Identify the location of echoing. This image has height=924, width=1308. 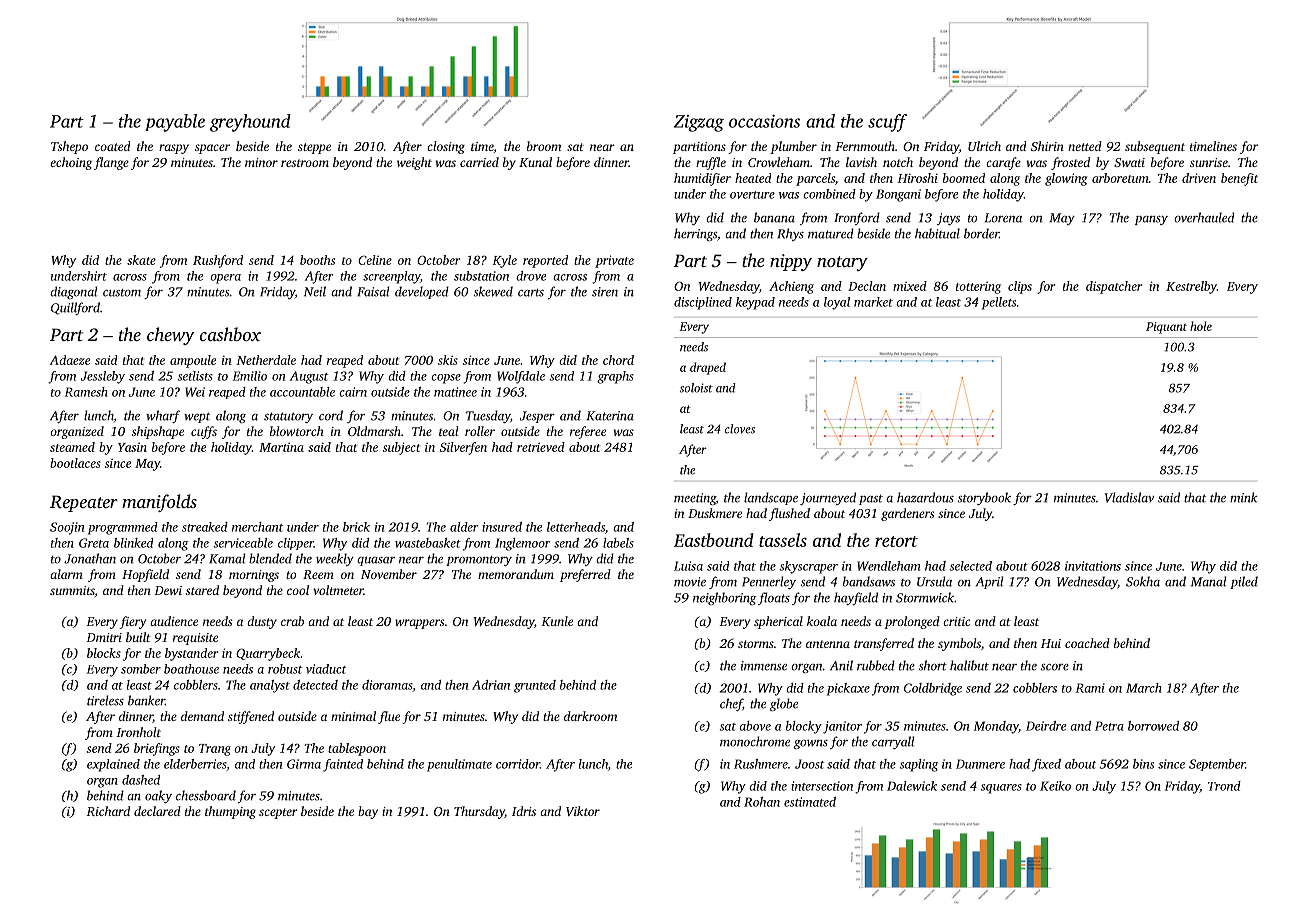
(71, 163).
